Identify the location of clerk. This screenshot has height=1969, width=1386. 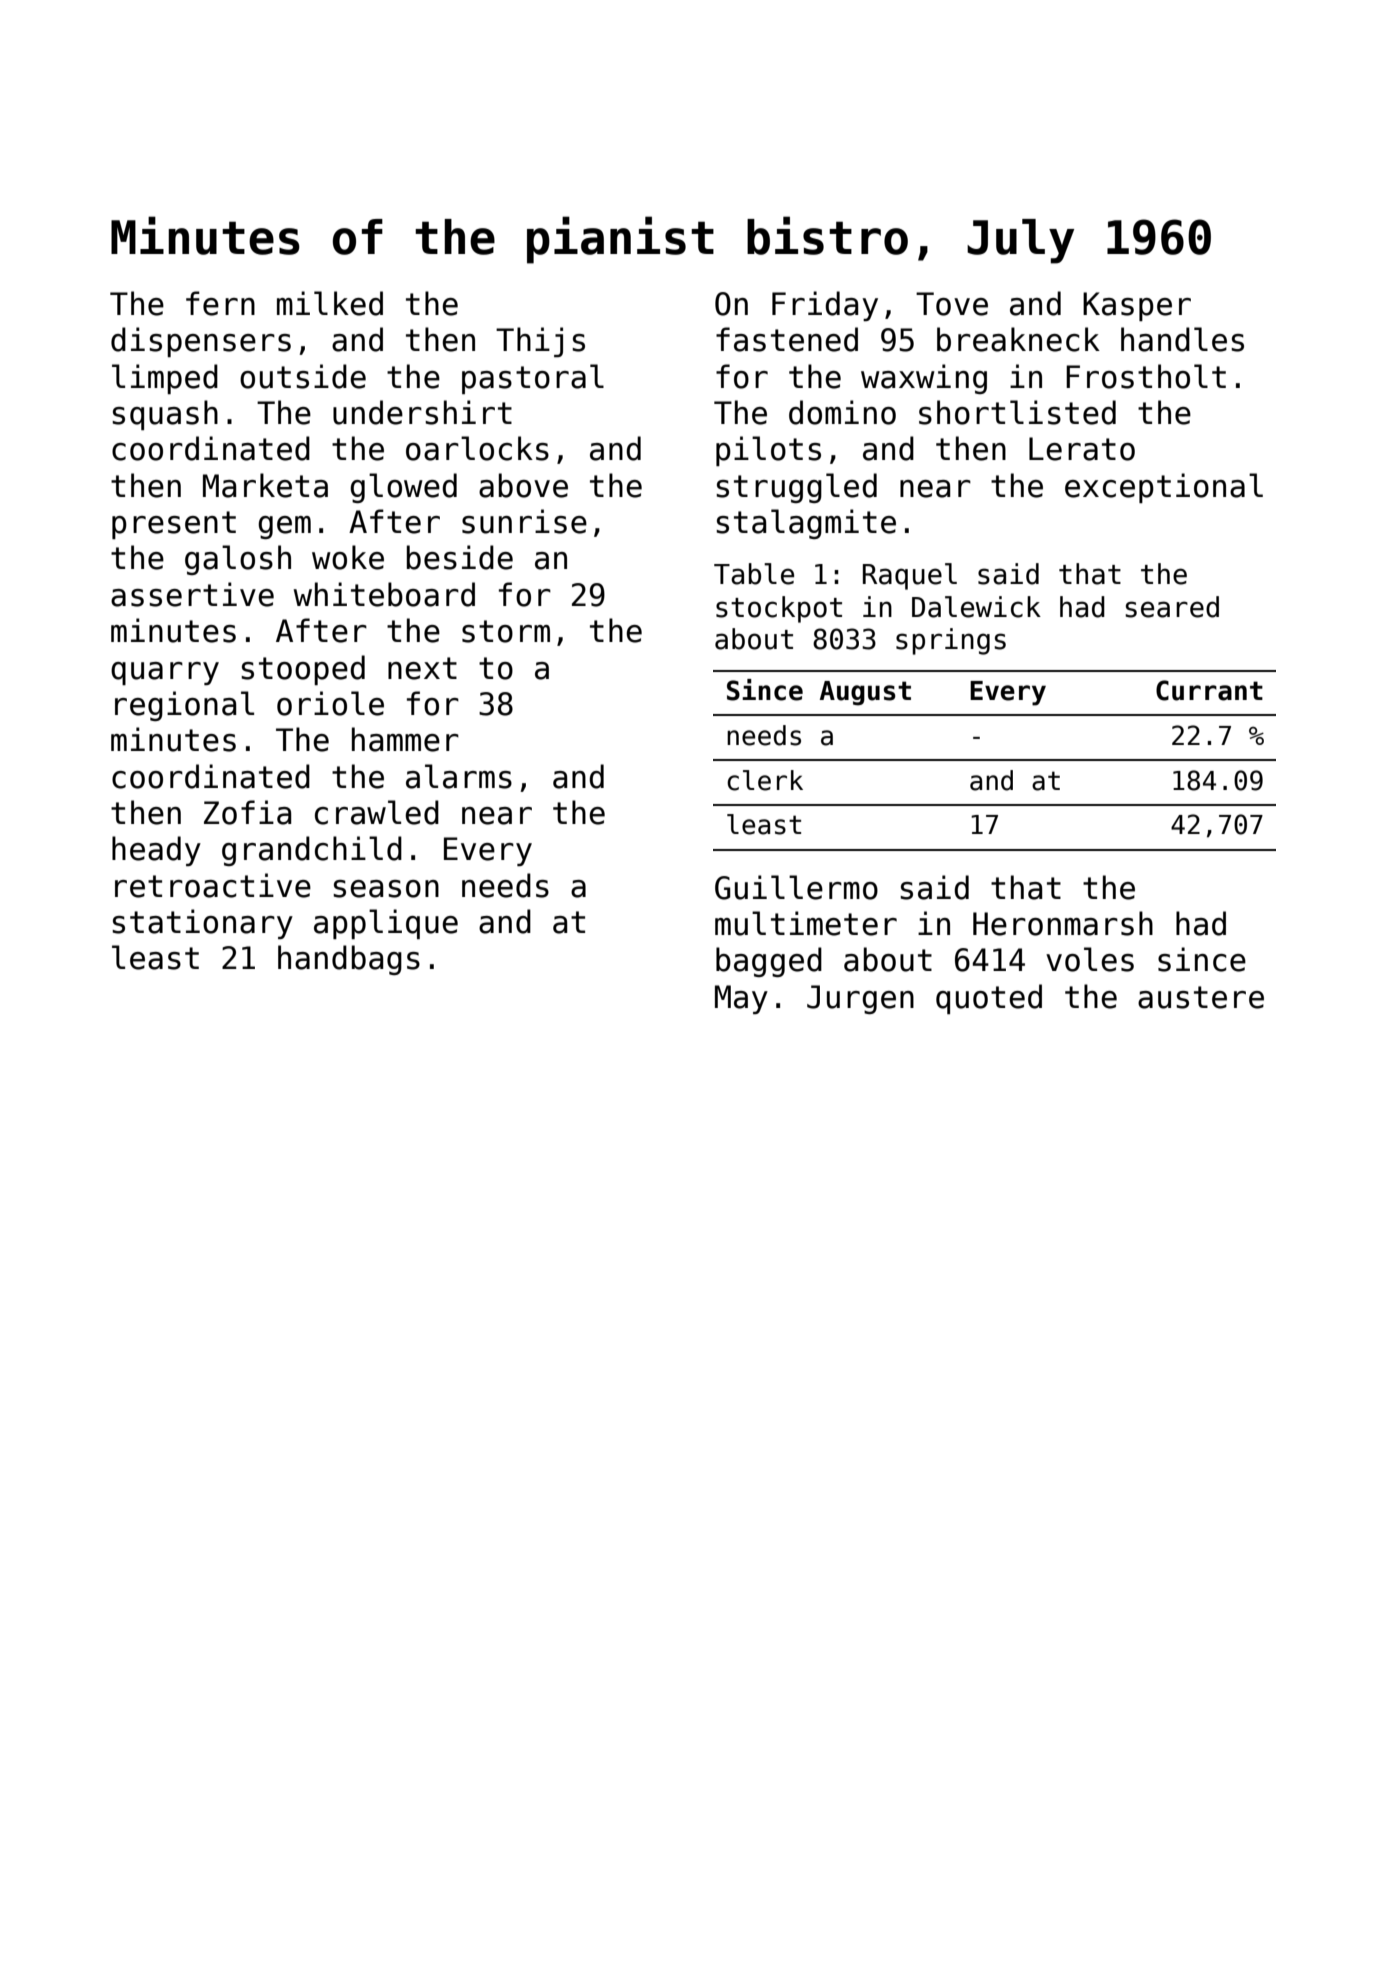
(765, 780).
